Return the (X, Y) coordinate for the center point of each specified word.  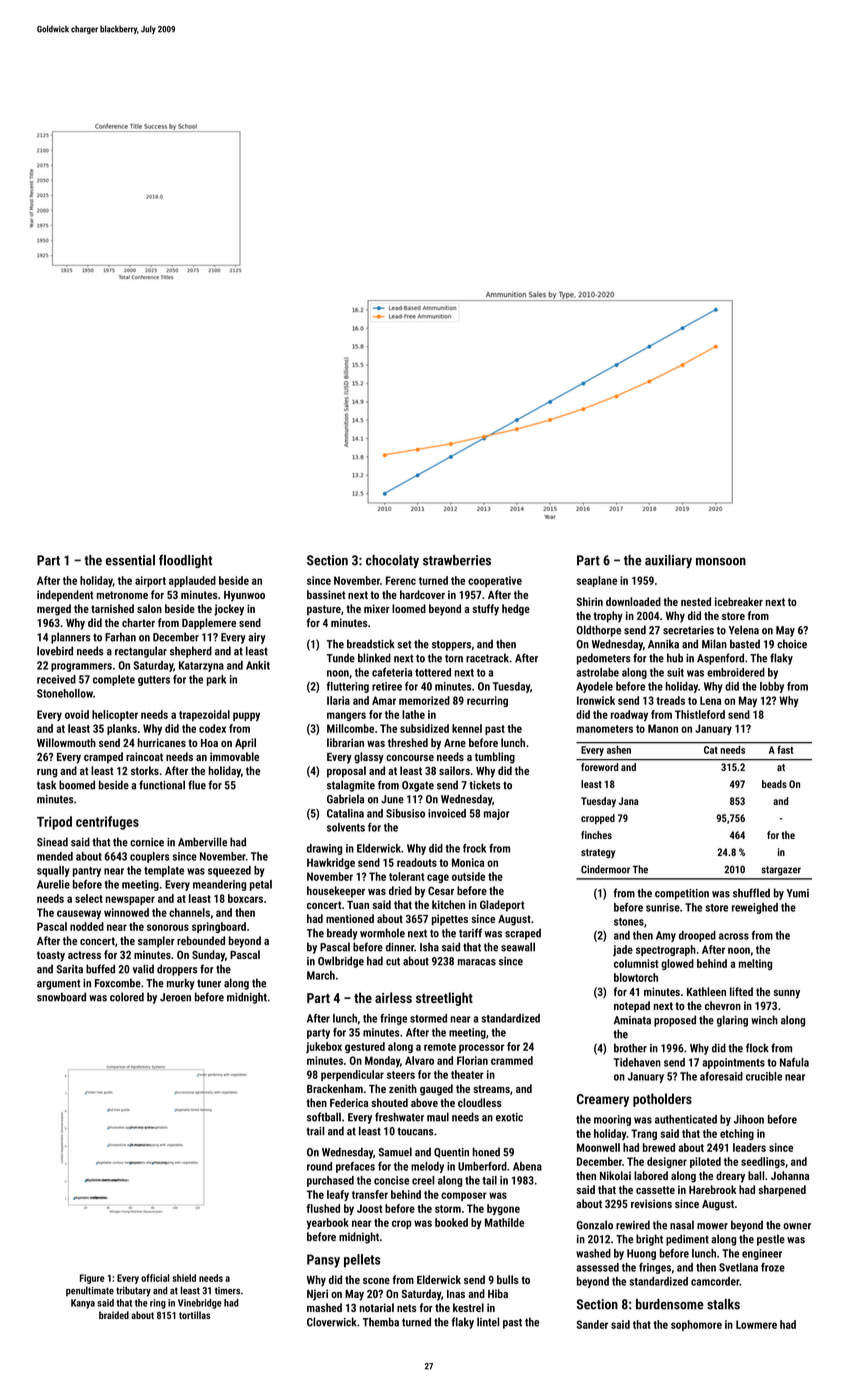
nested (696, 601)
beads (774, 784)
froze (773, 1267)
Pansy (323, 1261)
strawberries (457, 560)
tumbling (495, 758)
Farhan (120, 637)
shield (184, 1278)
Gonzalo (595, 1225)
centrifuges (107, 823)
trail (315, 1131)
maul (438, 1117)
